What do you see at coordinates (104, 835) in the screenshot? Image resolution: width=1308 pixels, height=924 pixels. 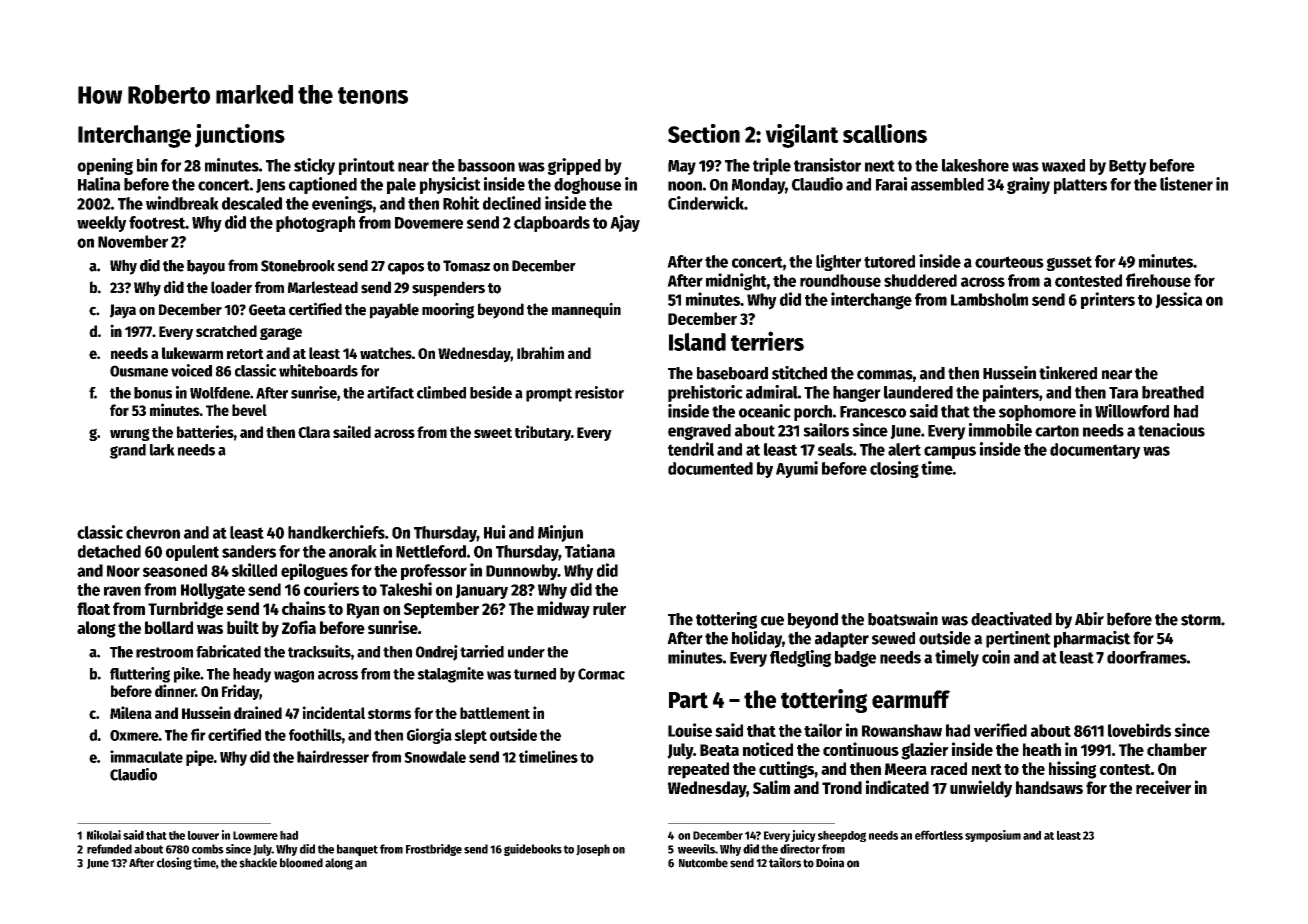 I see `Nikolai` at bounding box center [104, 835].
